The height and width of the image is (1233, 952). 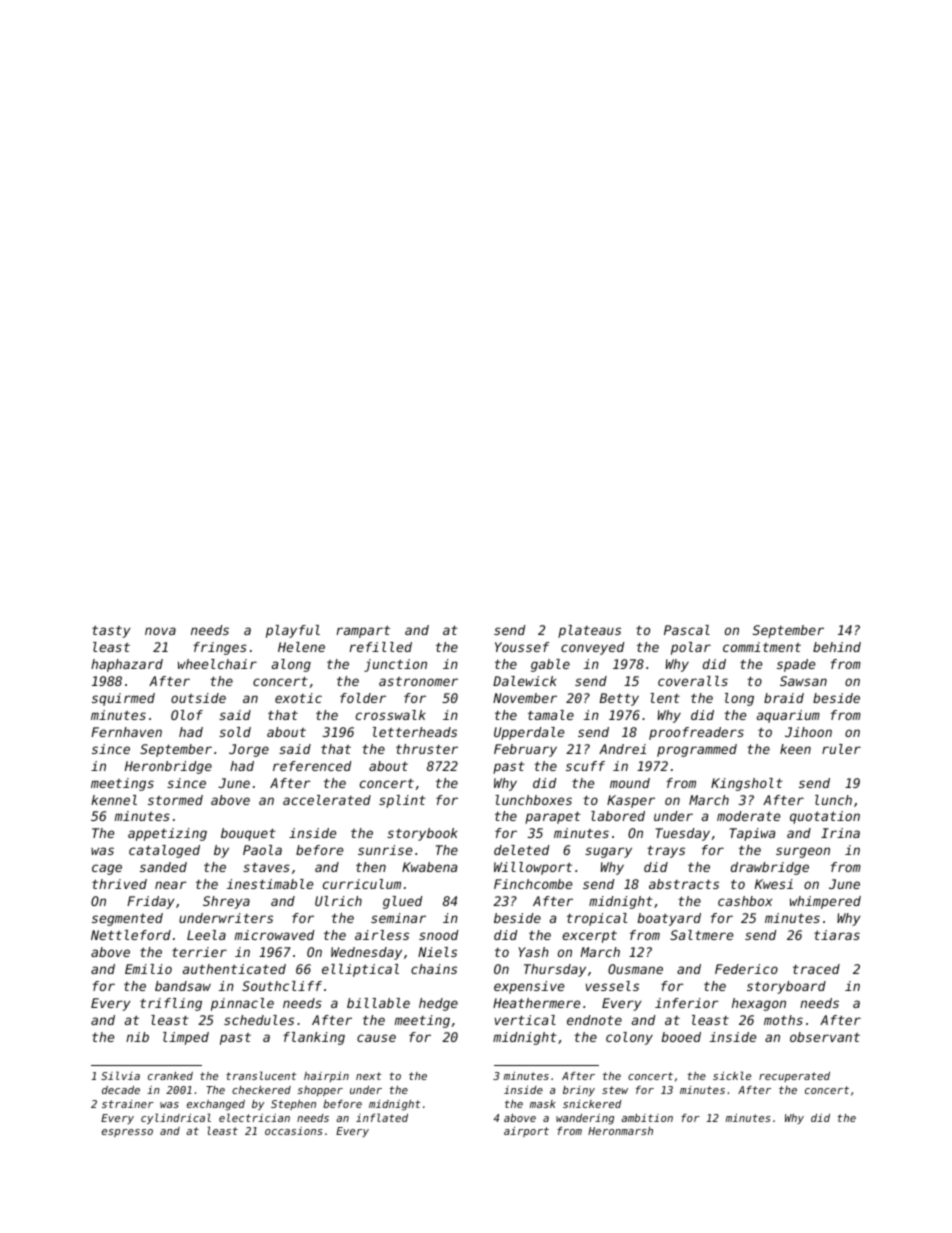 I want to click on espresso, so click(x=127, y=1133).
